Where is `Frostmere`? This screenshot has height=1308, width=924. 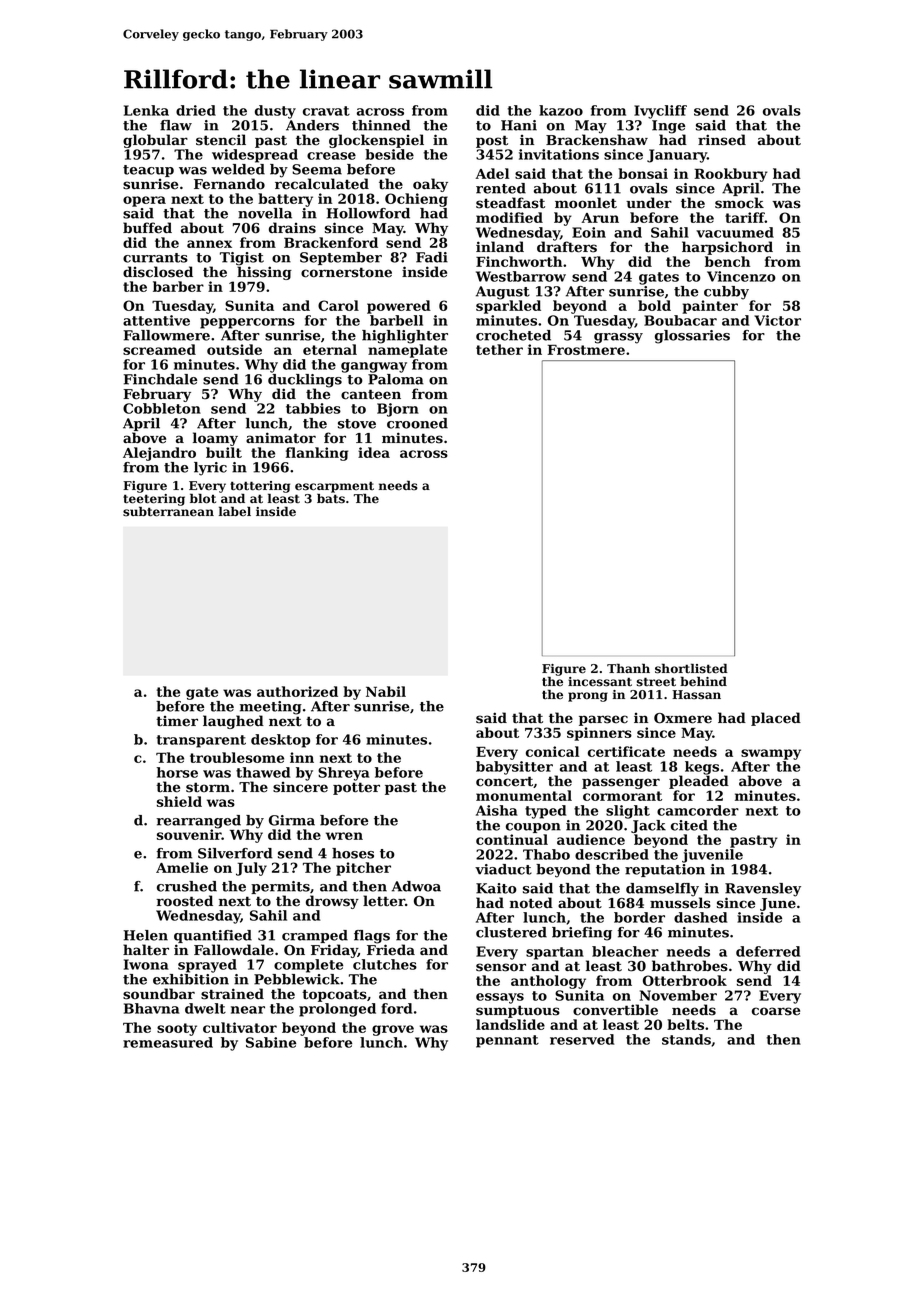 Frostmere is located at coordinates (586, 350).
